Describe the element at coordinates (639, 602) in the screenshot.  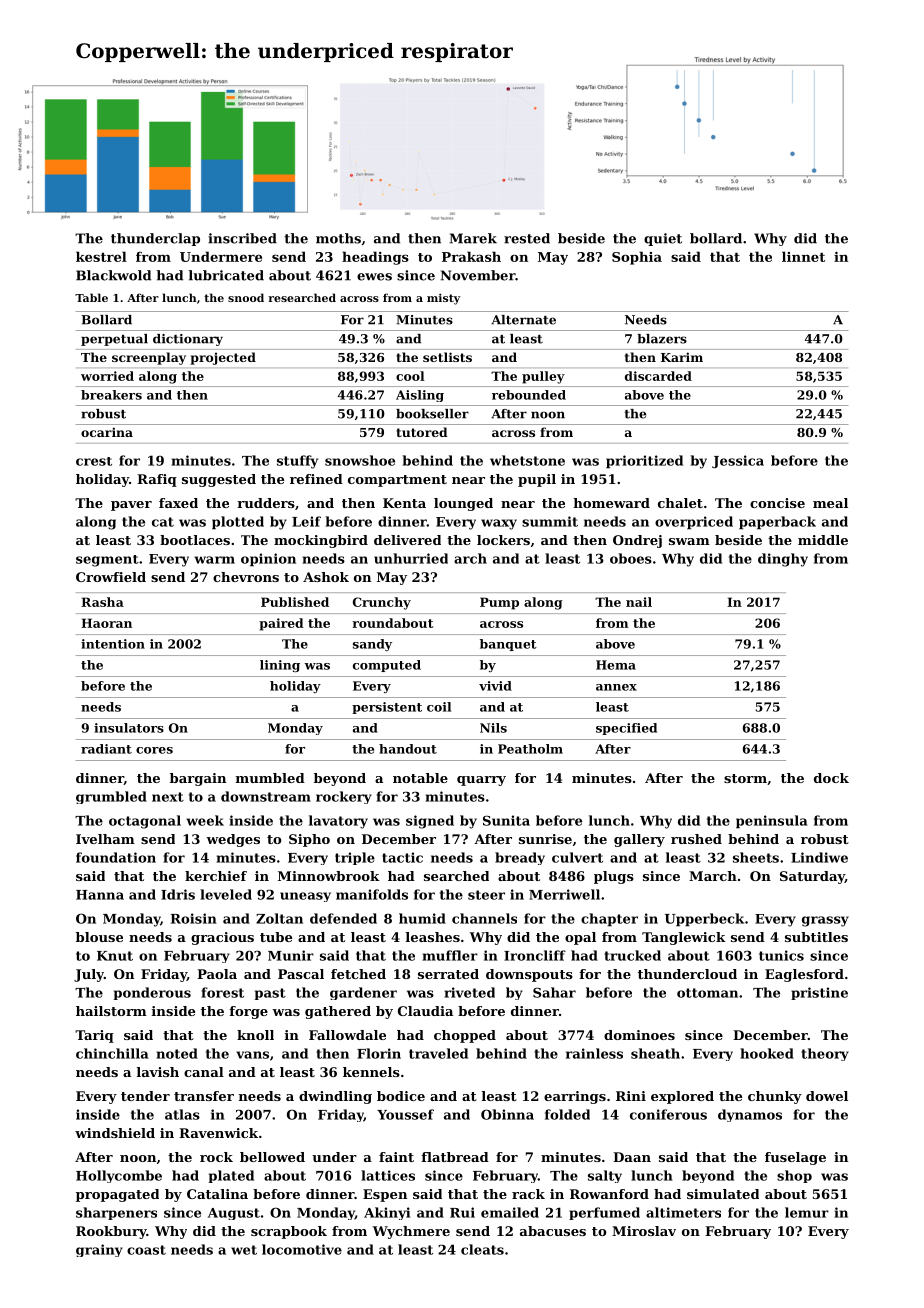
I see `nail` at that location.
